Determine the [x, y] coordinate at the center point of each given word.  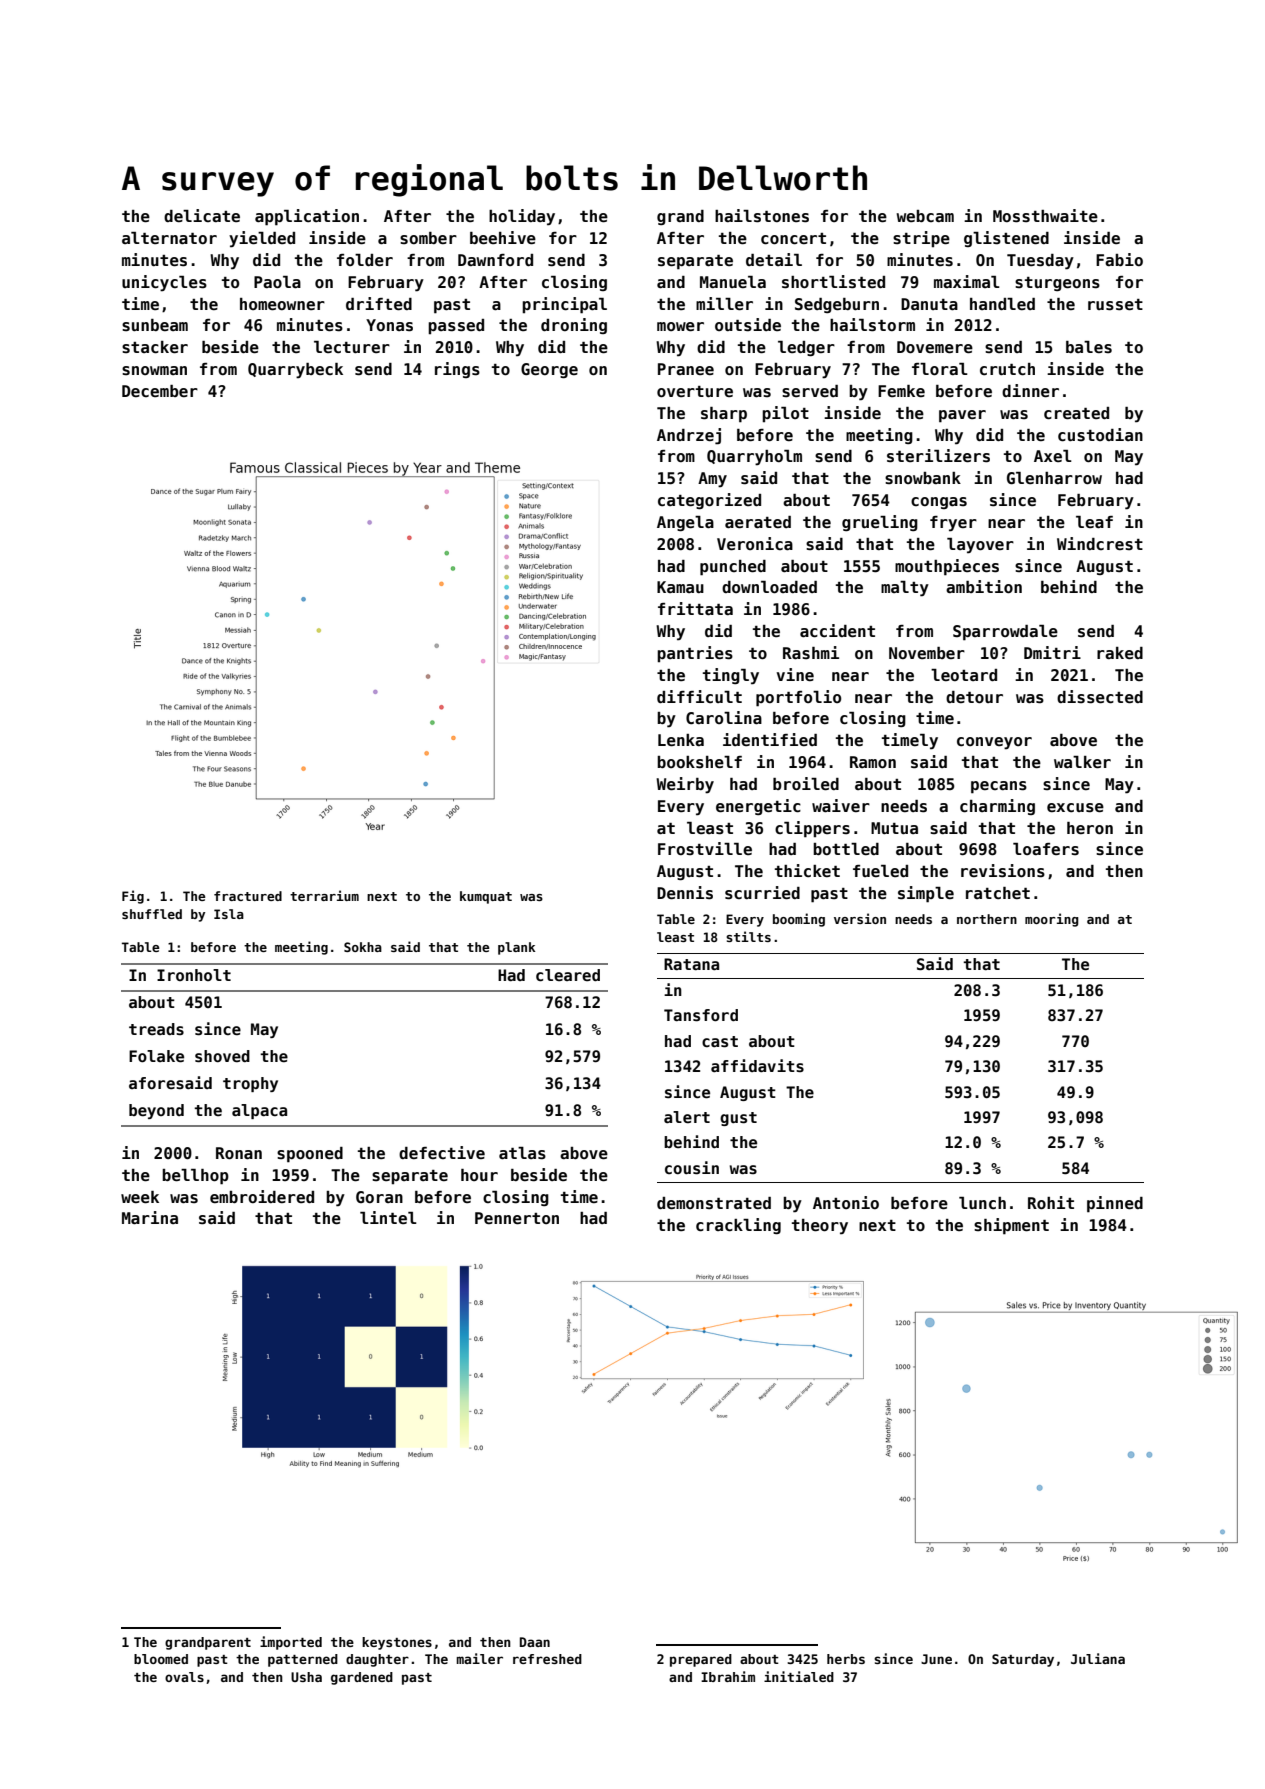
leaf [1094, 522]
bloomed [161, 1659]
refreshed [547, 1659]
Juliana [1098, 1658]
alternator [169, 238]
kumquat [486, 897]
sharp [724, 415]
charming [997, 807]
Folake [156, 1056]
